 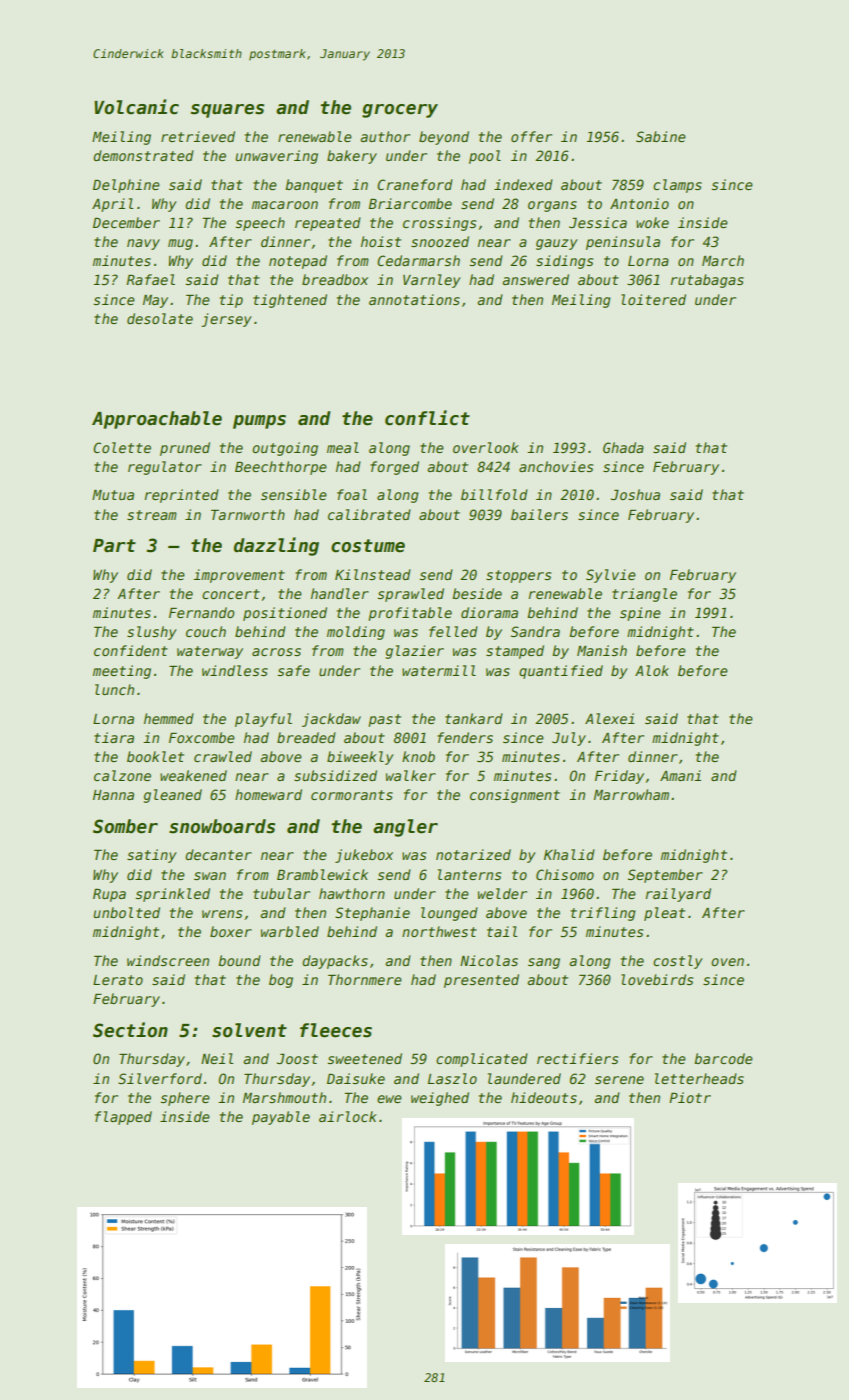 I want to click on bailers, so click(x=539, y=514).
